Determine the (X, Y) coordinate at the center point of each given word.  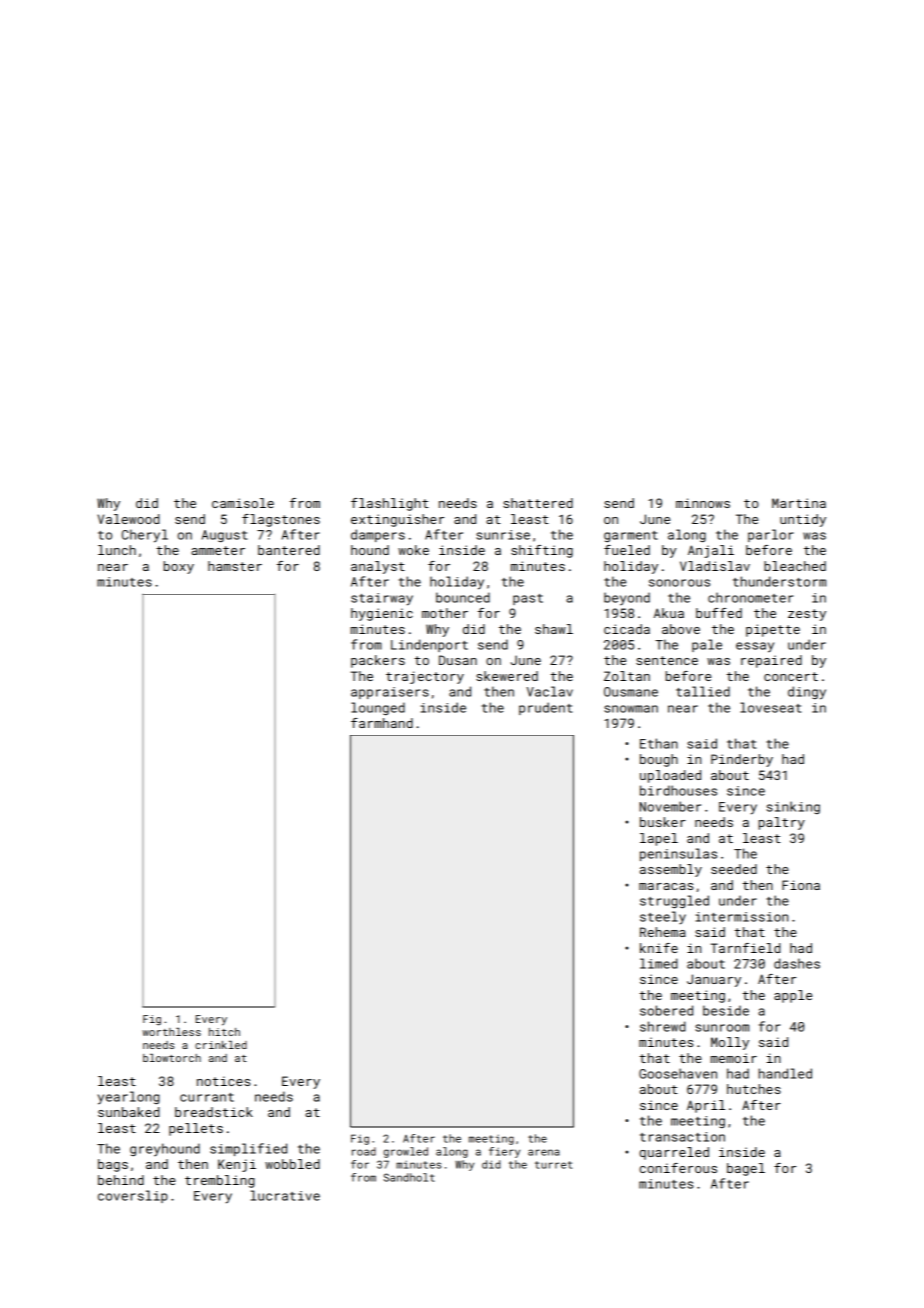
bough (659, 760)
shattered (538, 503)
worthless (171, 1032)
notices (223, 1081)
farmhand (382, 723)
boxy (179, 567)
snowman (631, 709)
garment (631, 536)
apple (793, 996)
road (364, 1151)
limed (659, 963)
